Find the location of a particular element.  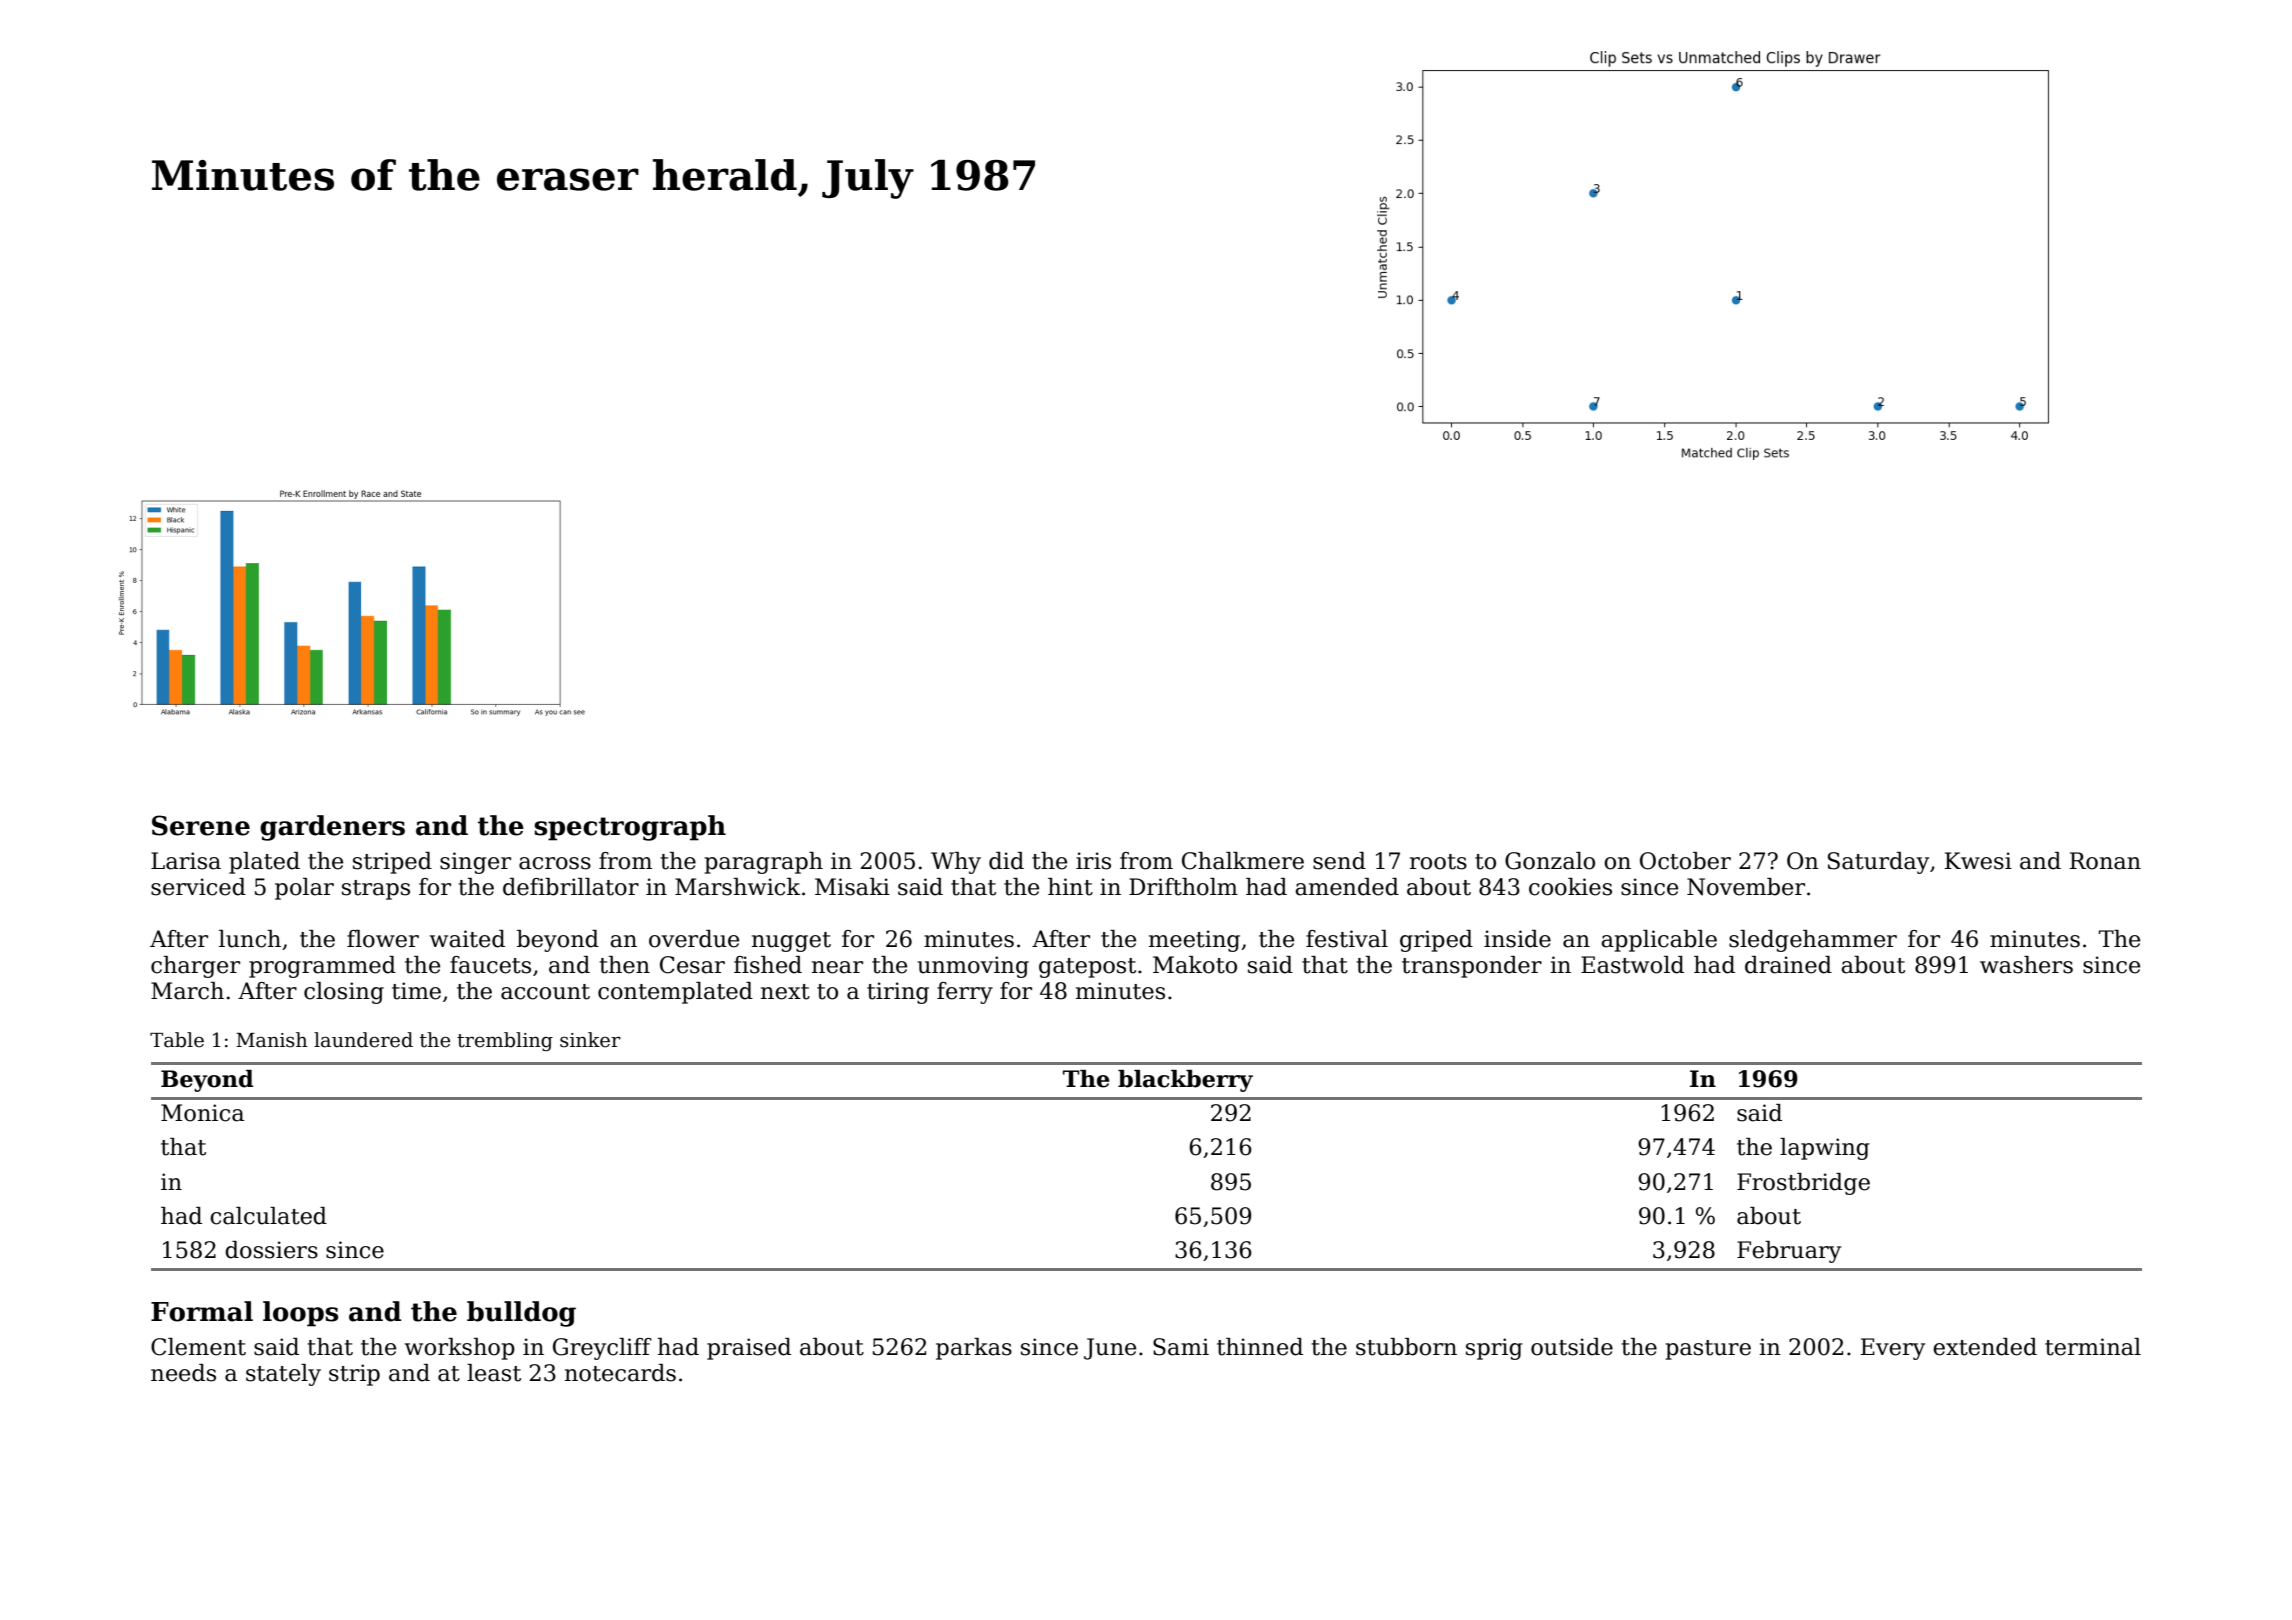

Frostbridge is located at coordinates (1803, 1184).
